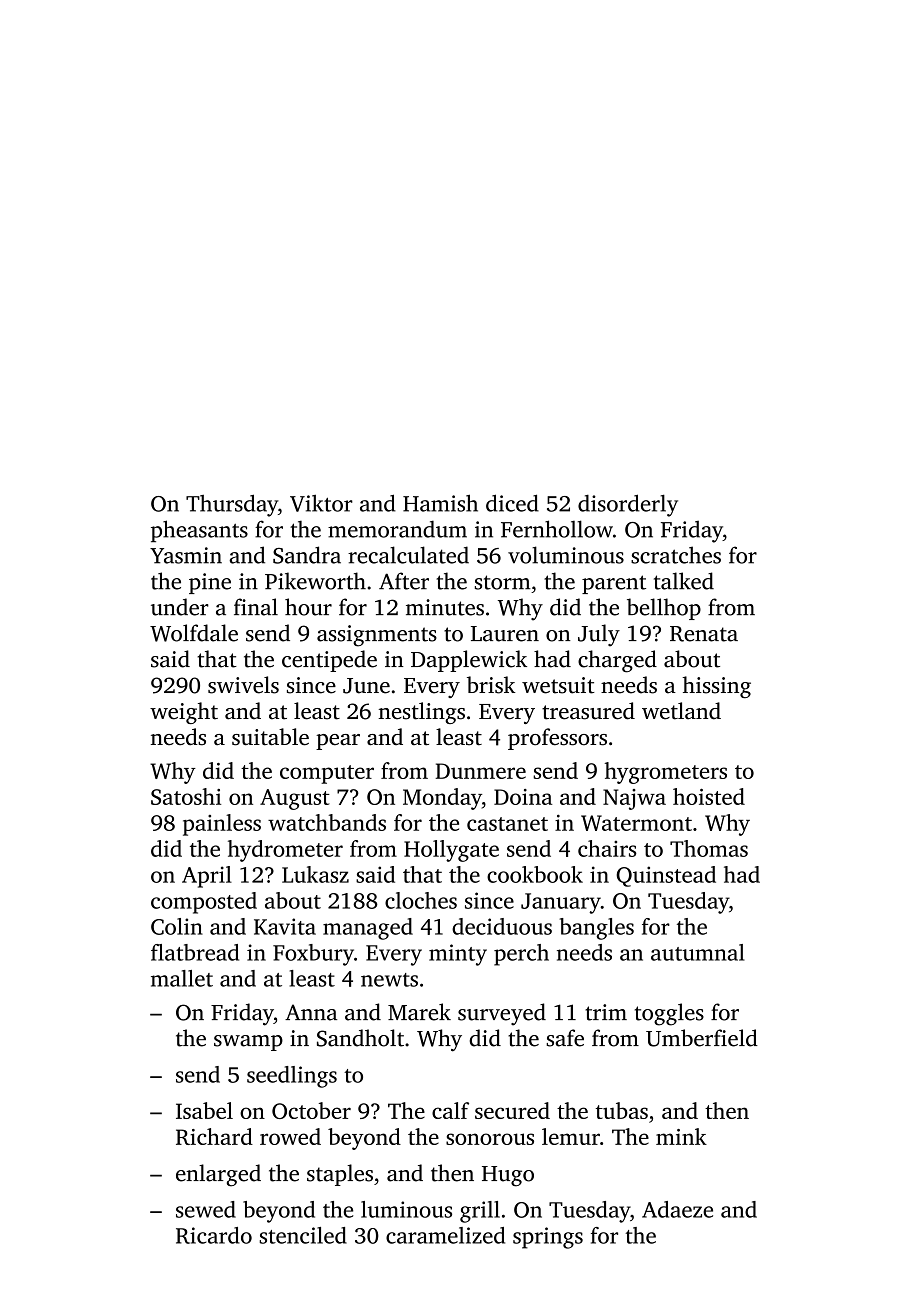 The height and width of the screenshot is (1311, 924). What do you see at coordinates (311, 1110) in the screenshot?
I see `October` at bounding box center [311, 1110].
